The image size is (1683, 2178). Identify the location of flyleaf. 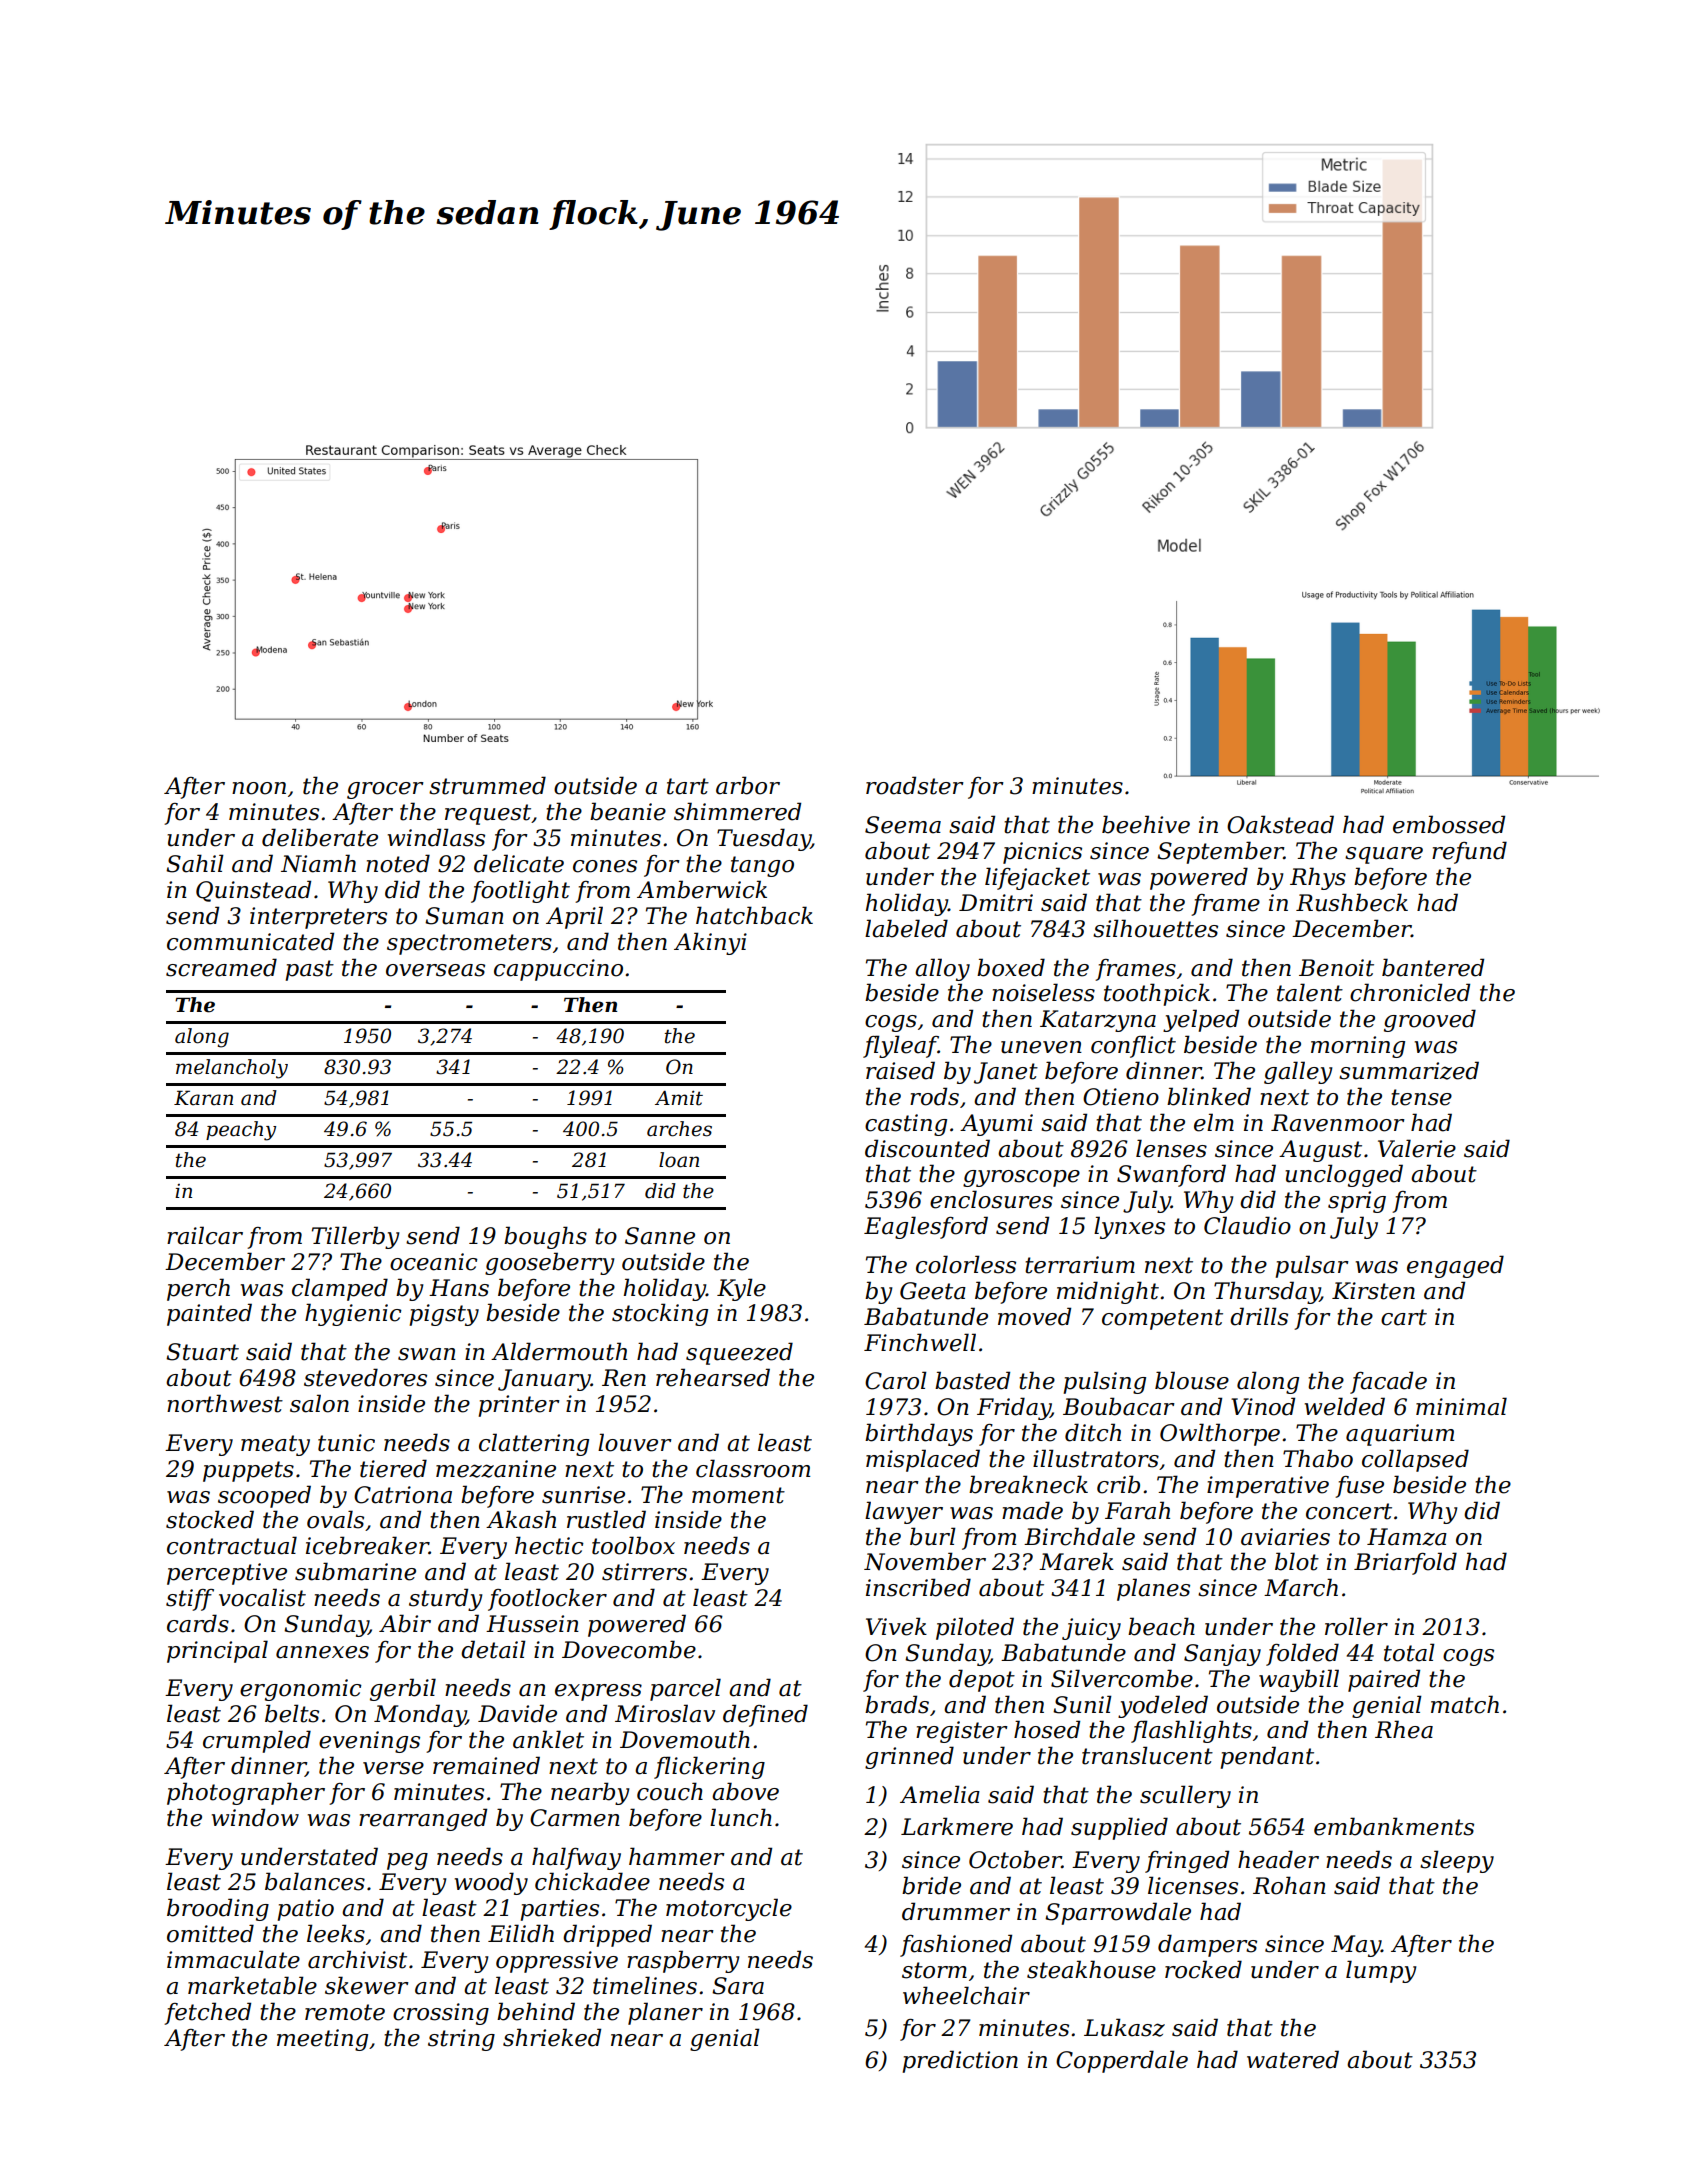
(900, 1046).
